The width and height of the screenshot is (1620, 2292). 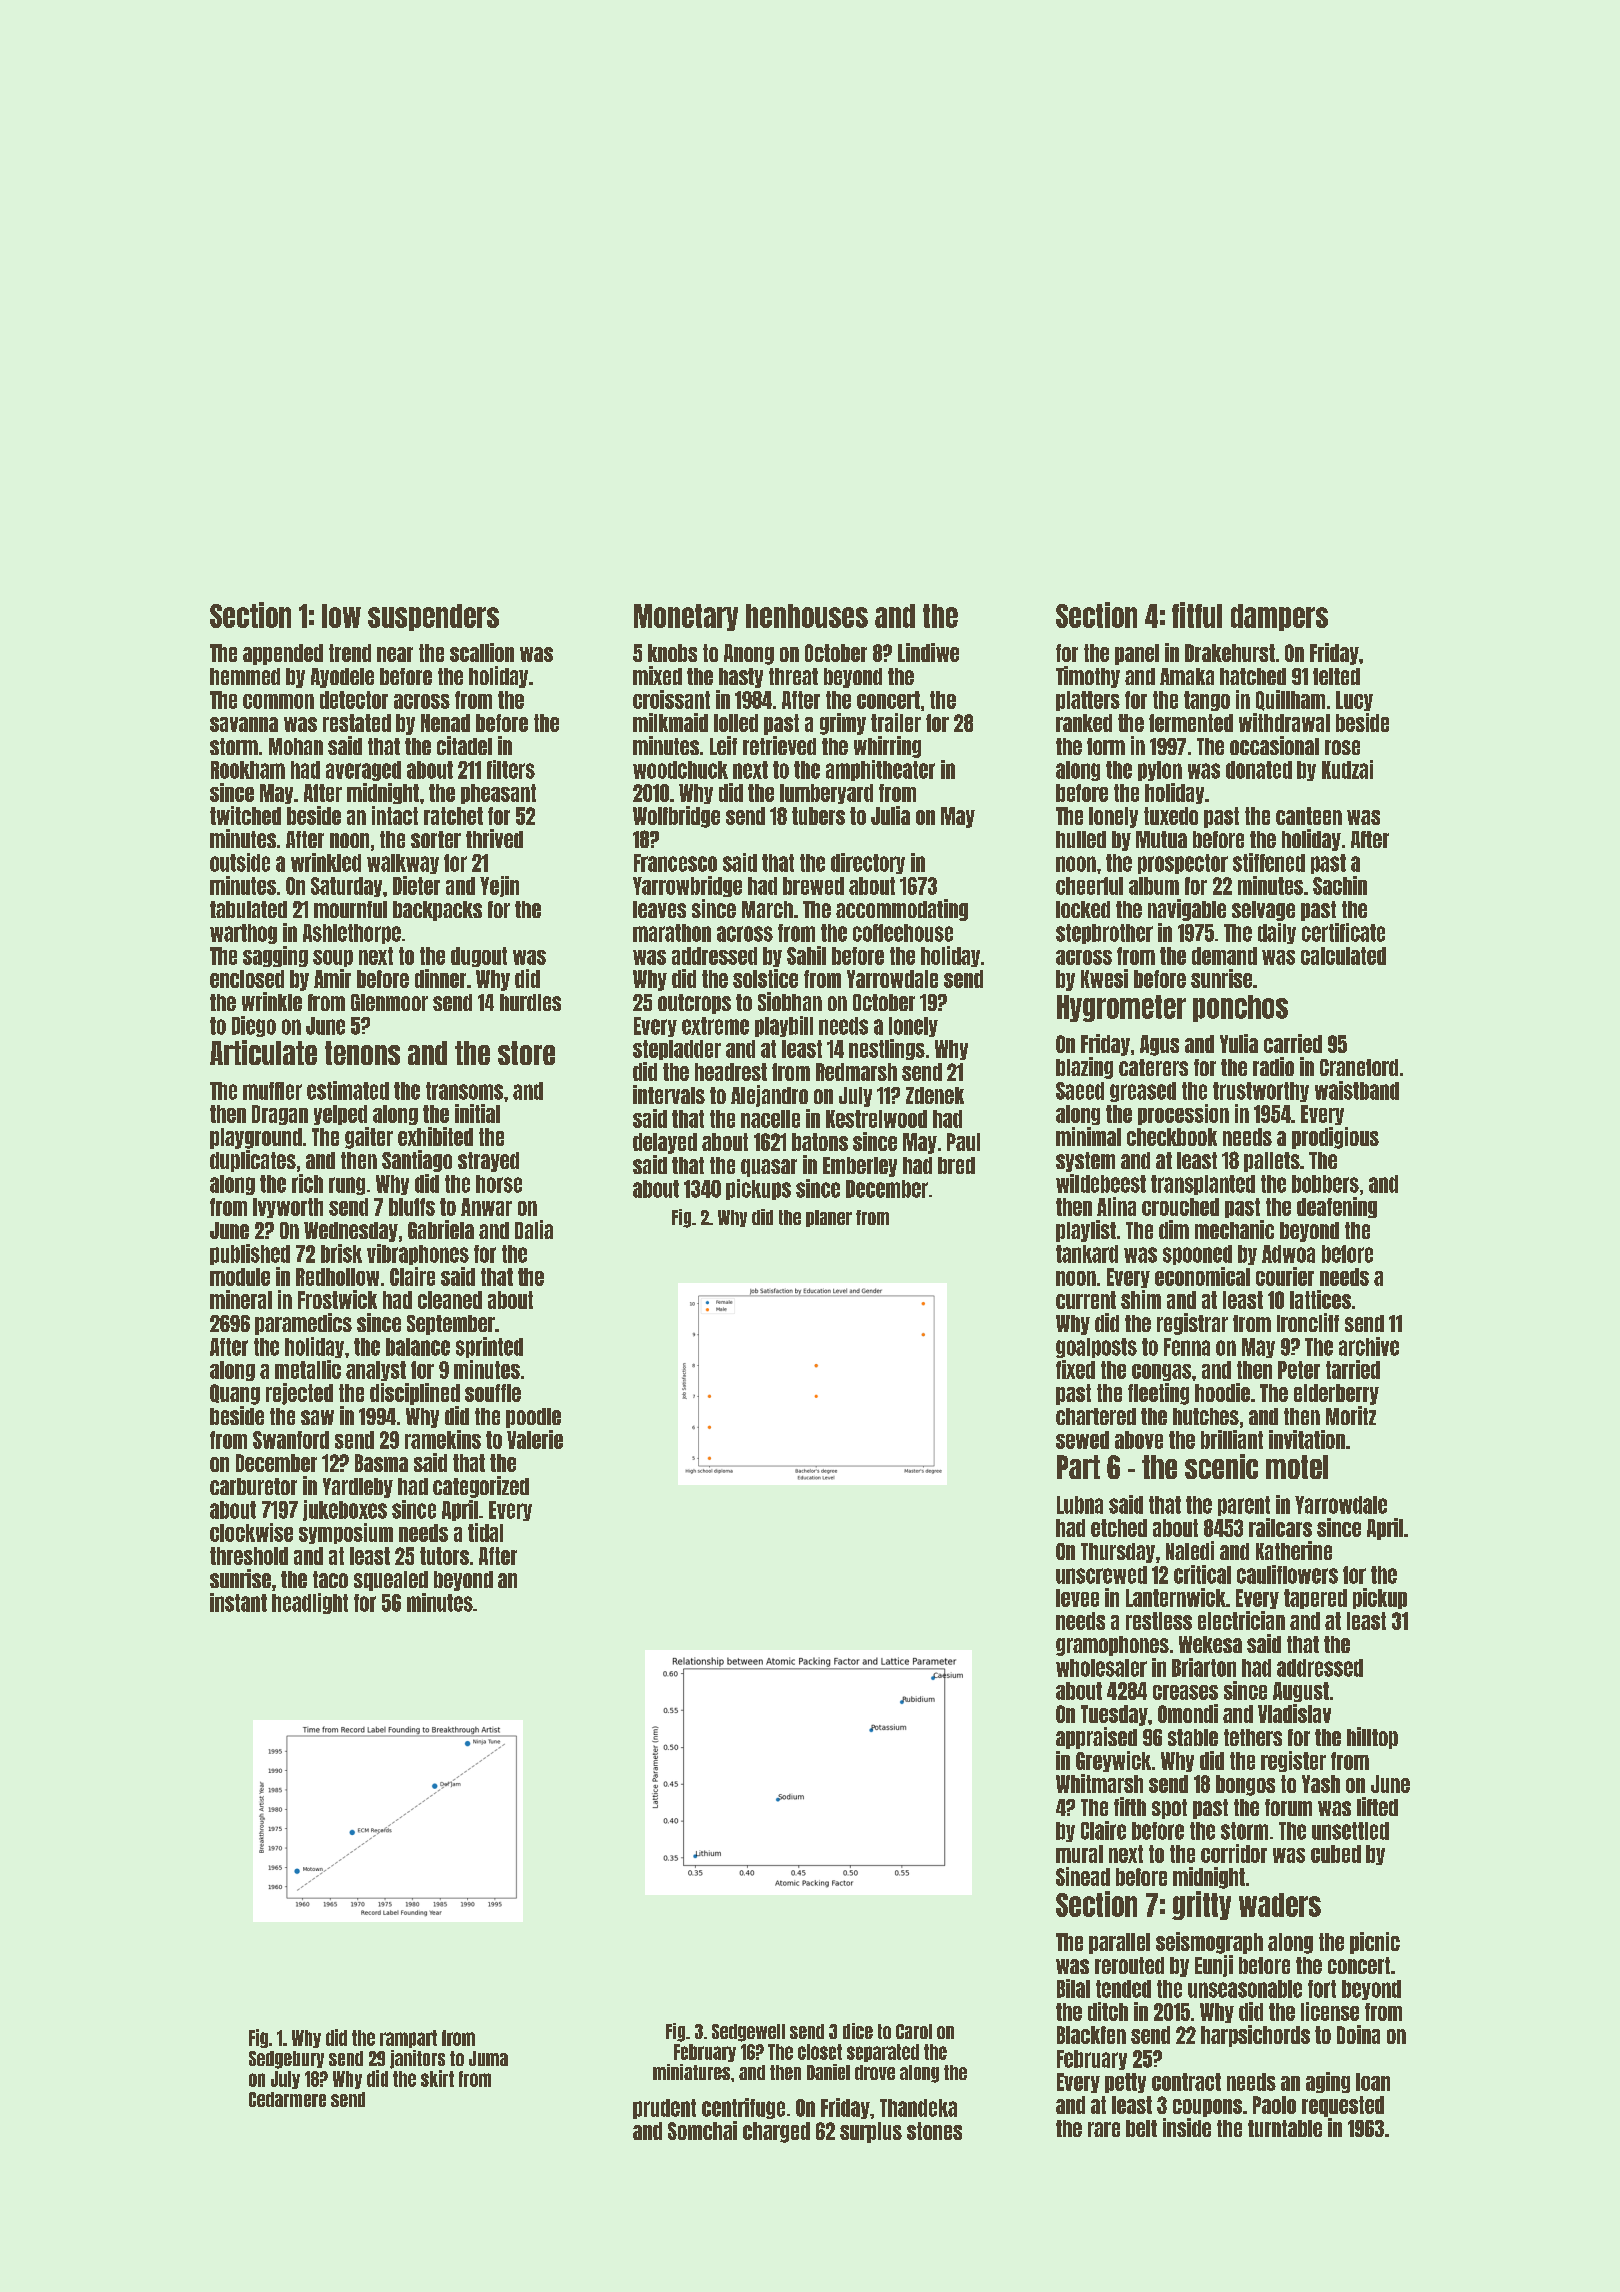 I want to click on ponchos, so click(x=1240, y=1008).
